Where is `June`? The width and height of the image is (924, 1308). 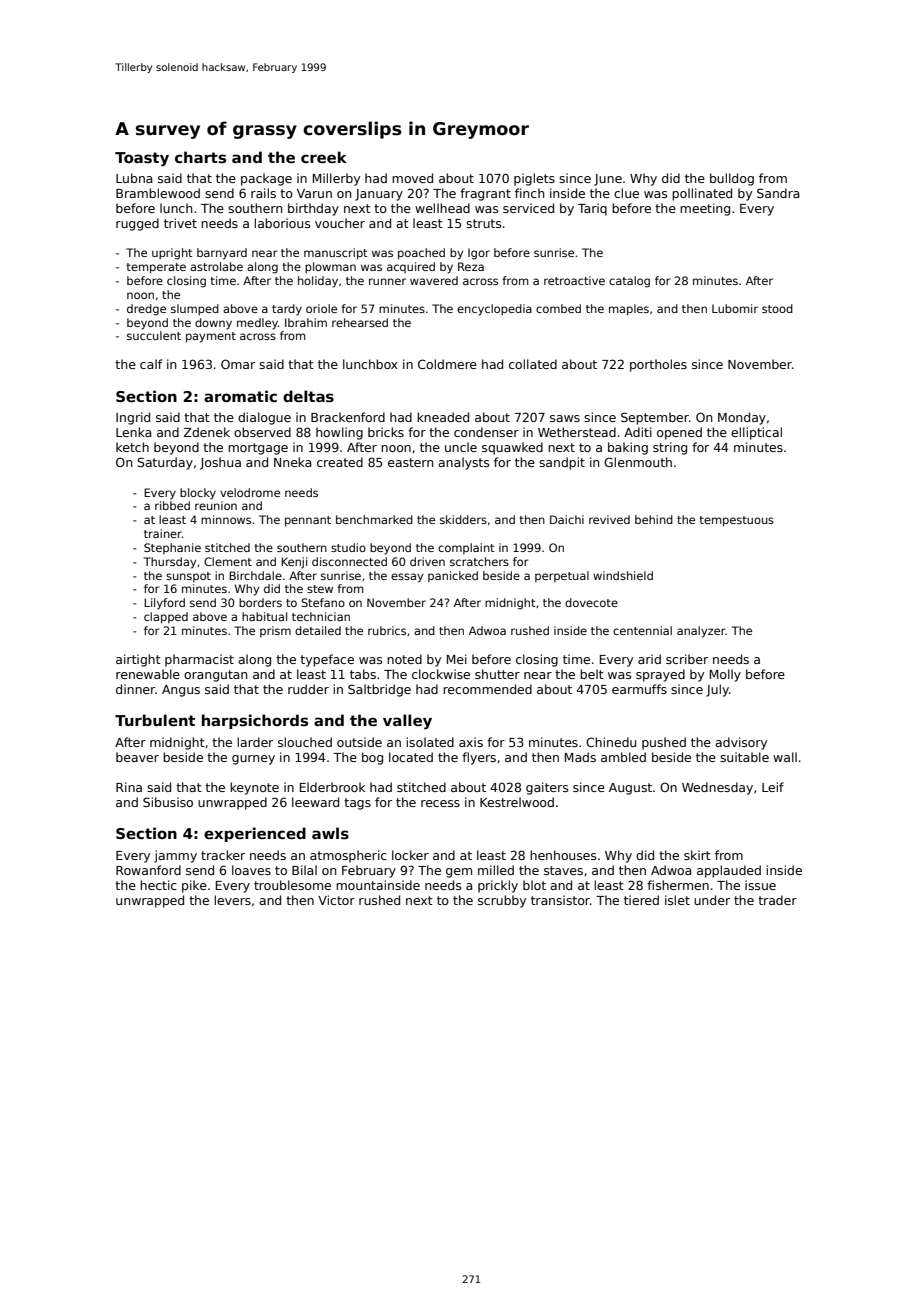 June is located at coordinates (608, 180).
